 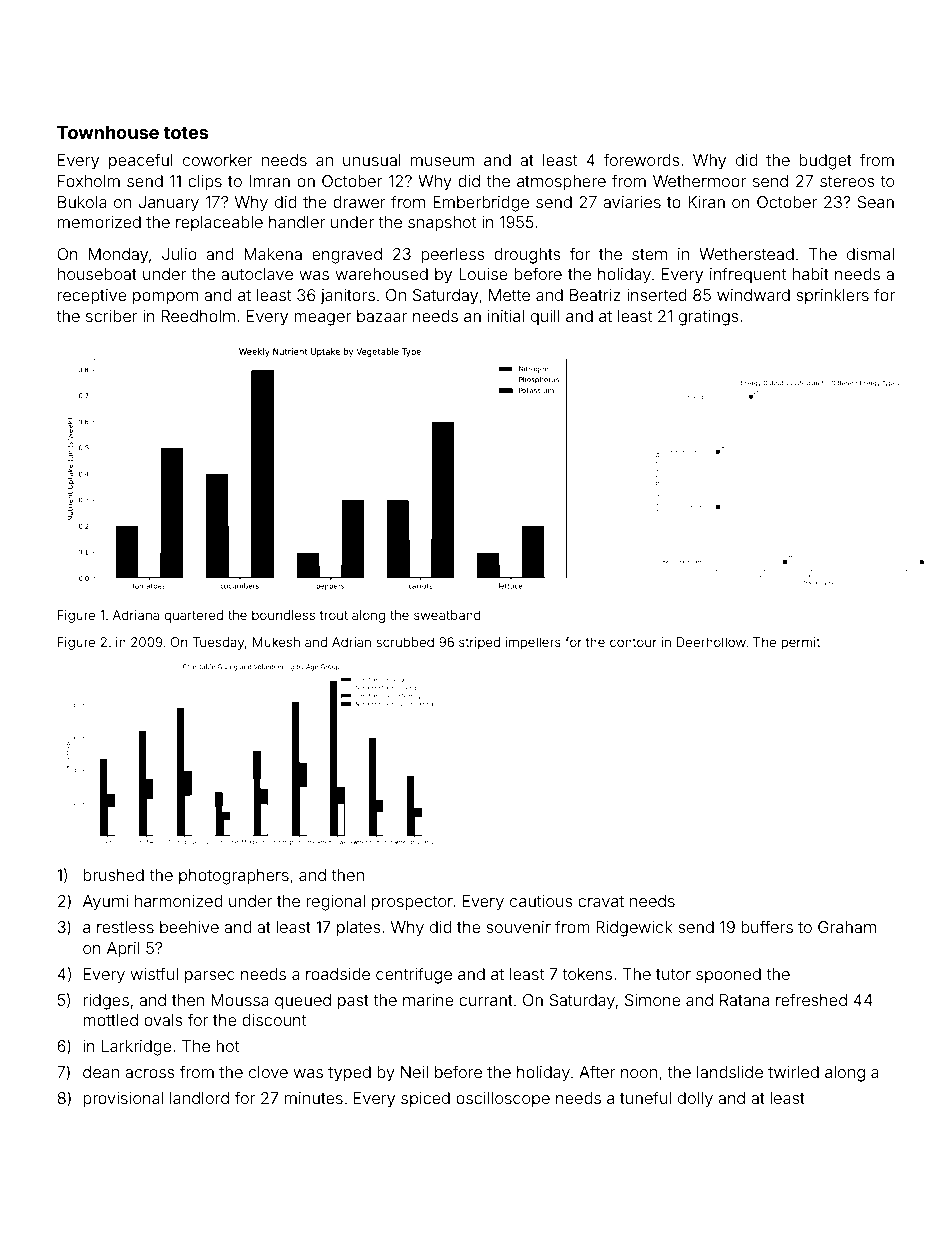 I want to click on sprinklers, so click(x=832, y=296).
